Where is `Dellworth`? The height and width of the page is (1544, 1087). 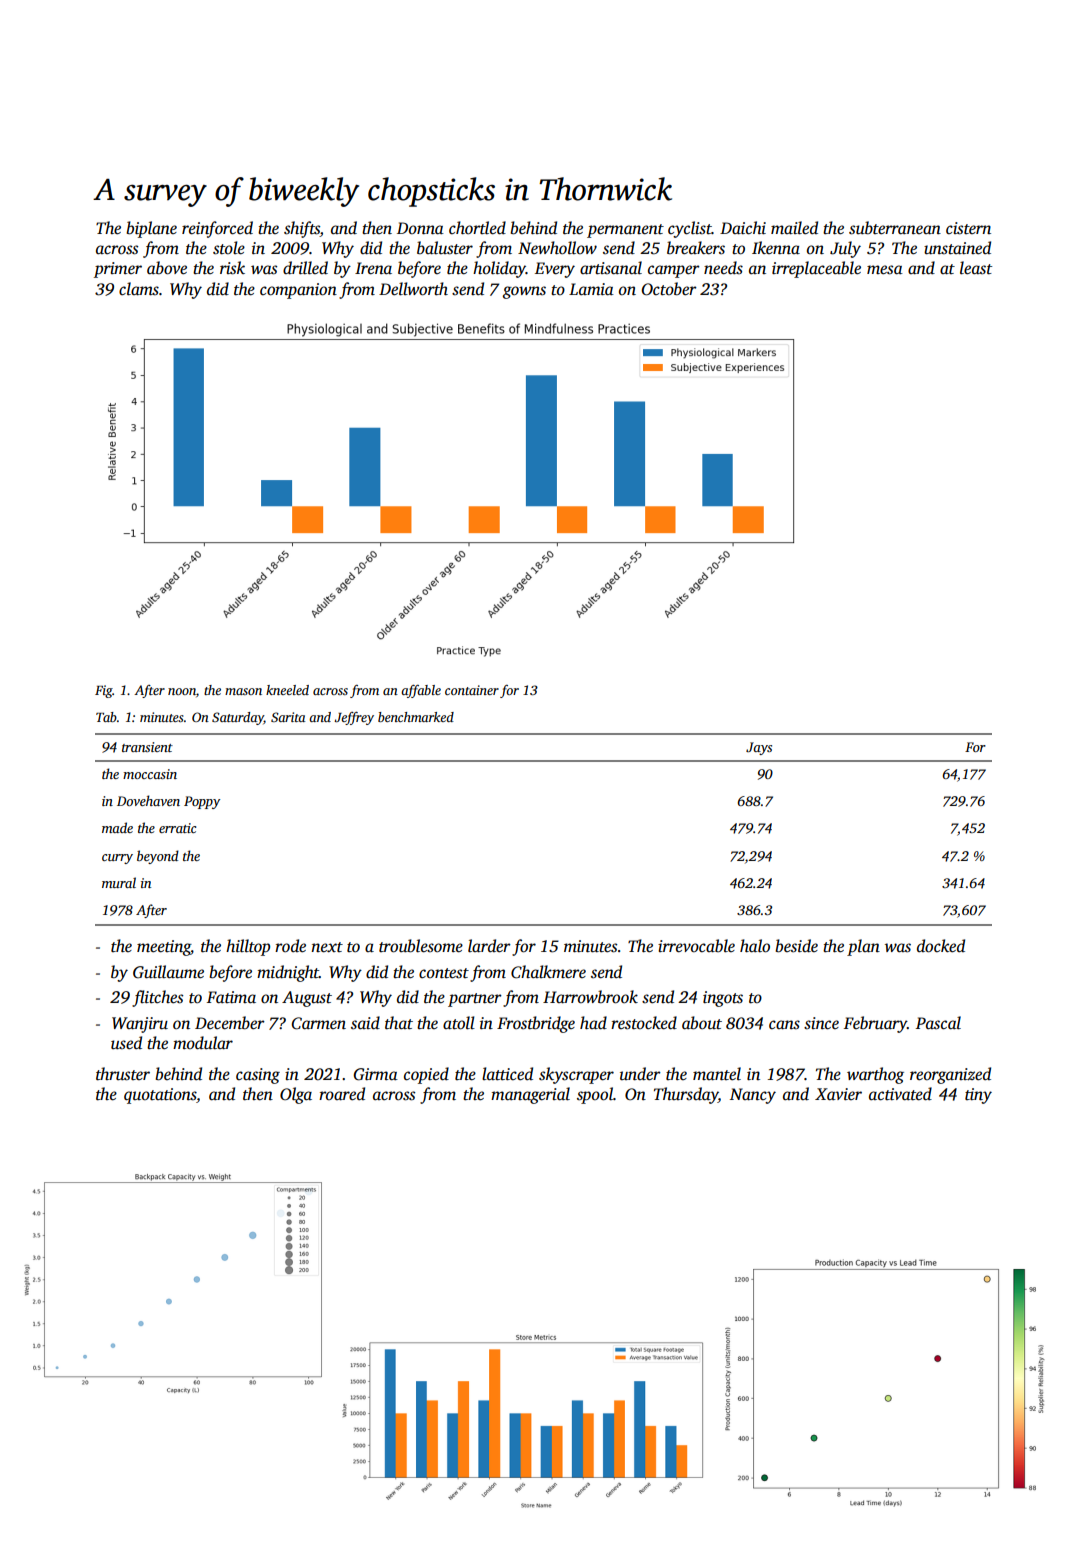 Dellworth is located at coordinates (413, 289).
